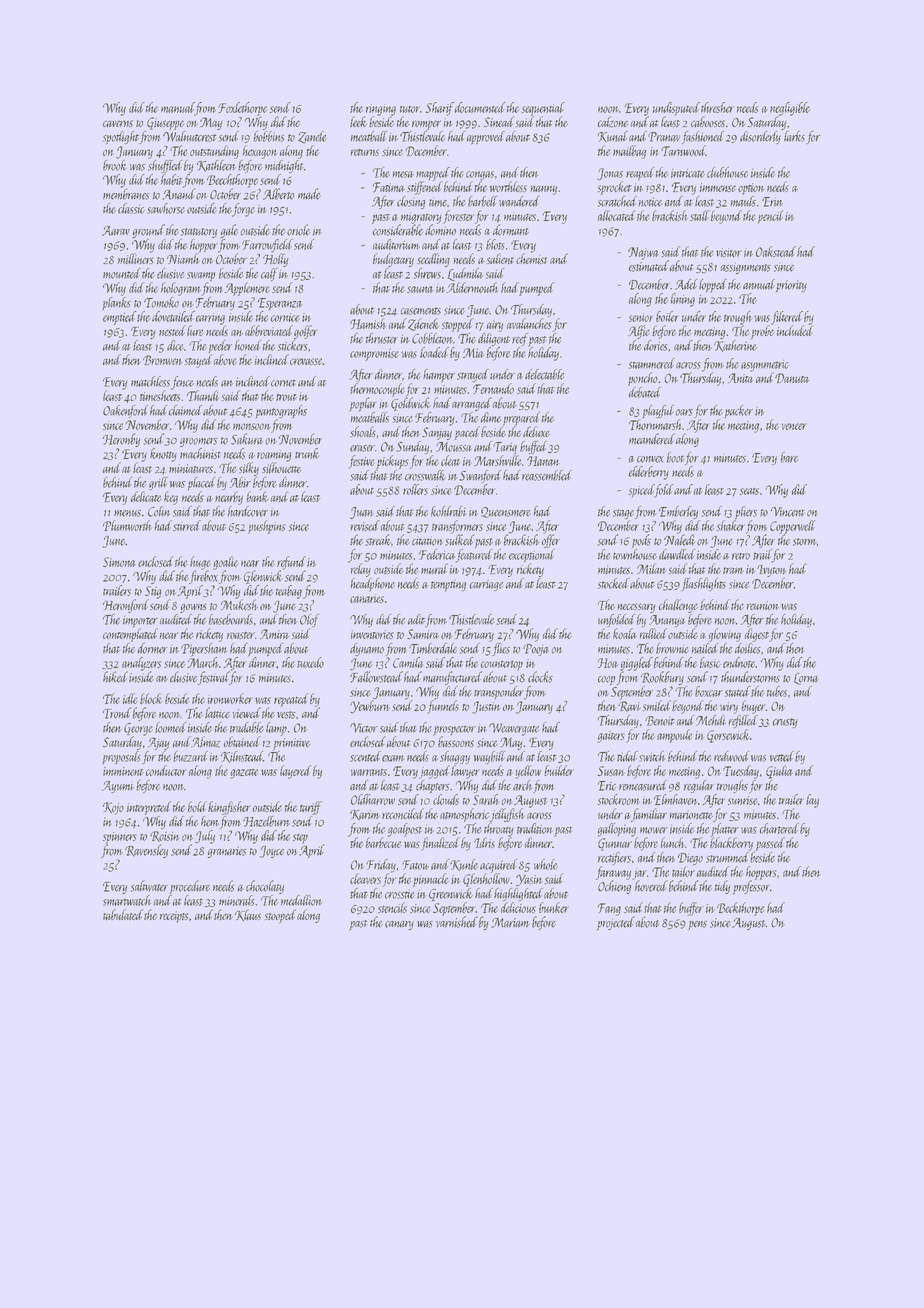  I want to click on canary, so click(399, 925).
